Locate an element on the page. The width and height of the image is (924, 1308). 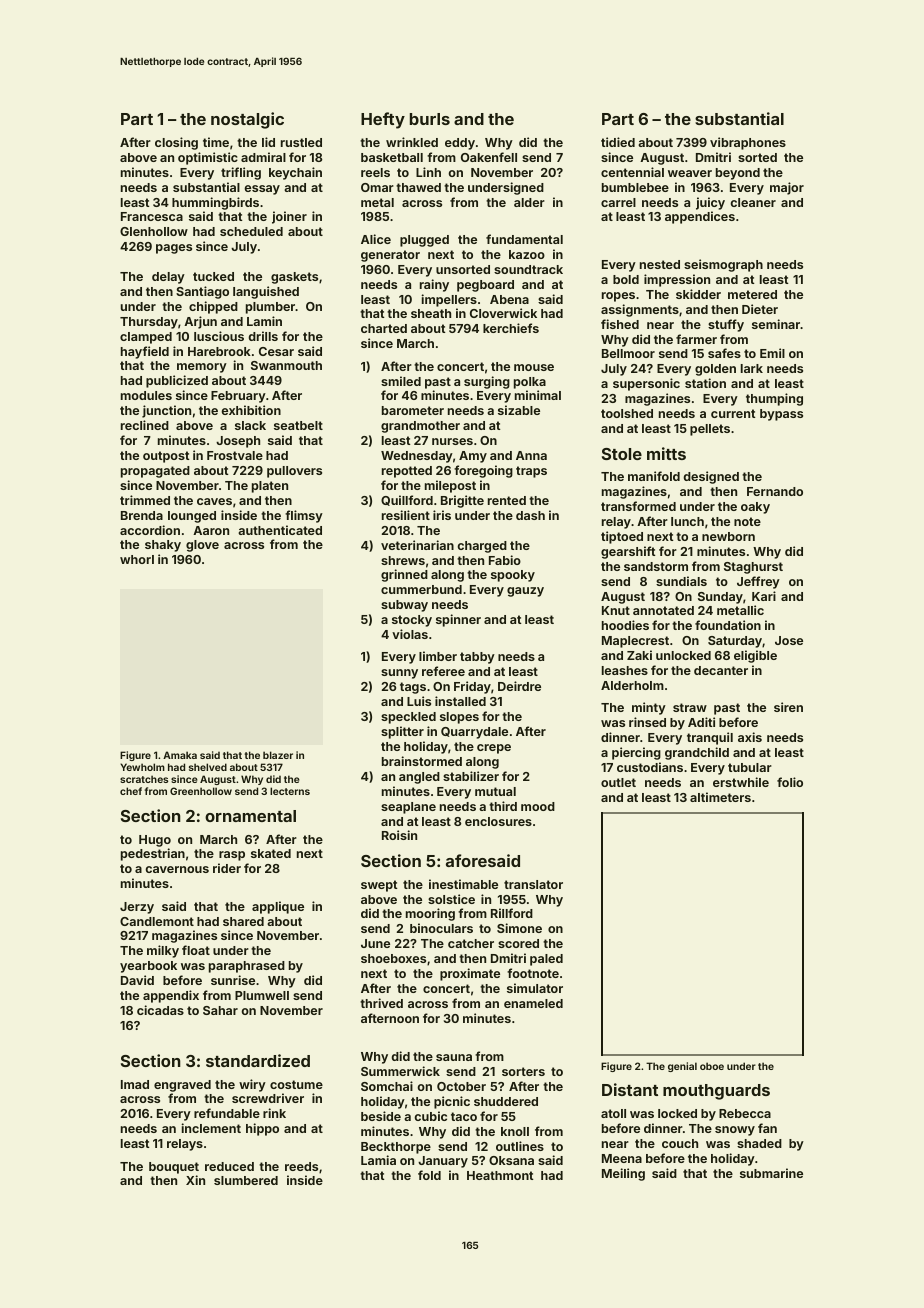
slumbered is located at coordinates (246, 1180).
